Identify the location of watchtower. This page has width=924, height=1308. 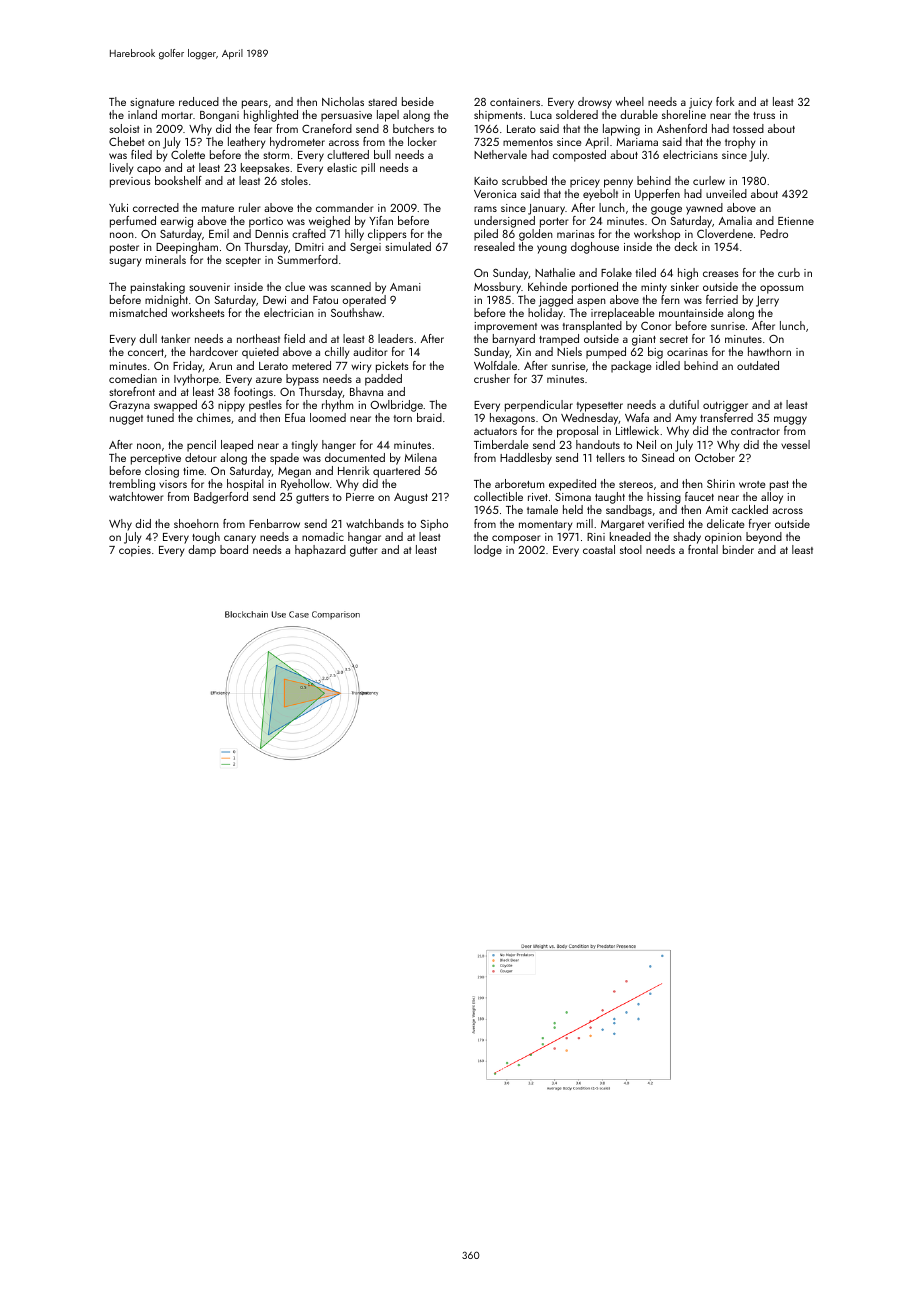
(136, 496).
